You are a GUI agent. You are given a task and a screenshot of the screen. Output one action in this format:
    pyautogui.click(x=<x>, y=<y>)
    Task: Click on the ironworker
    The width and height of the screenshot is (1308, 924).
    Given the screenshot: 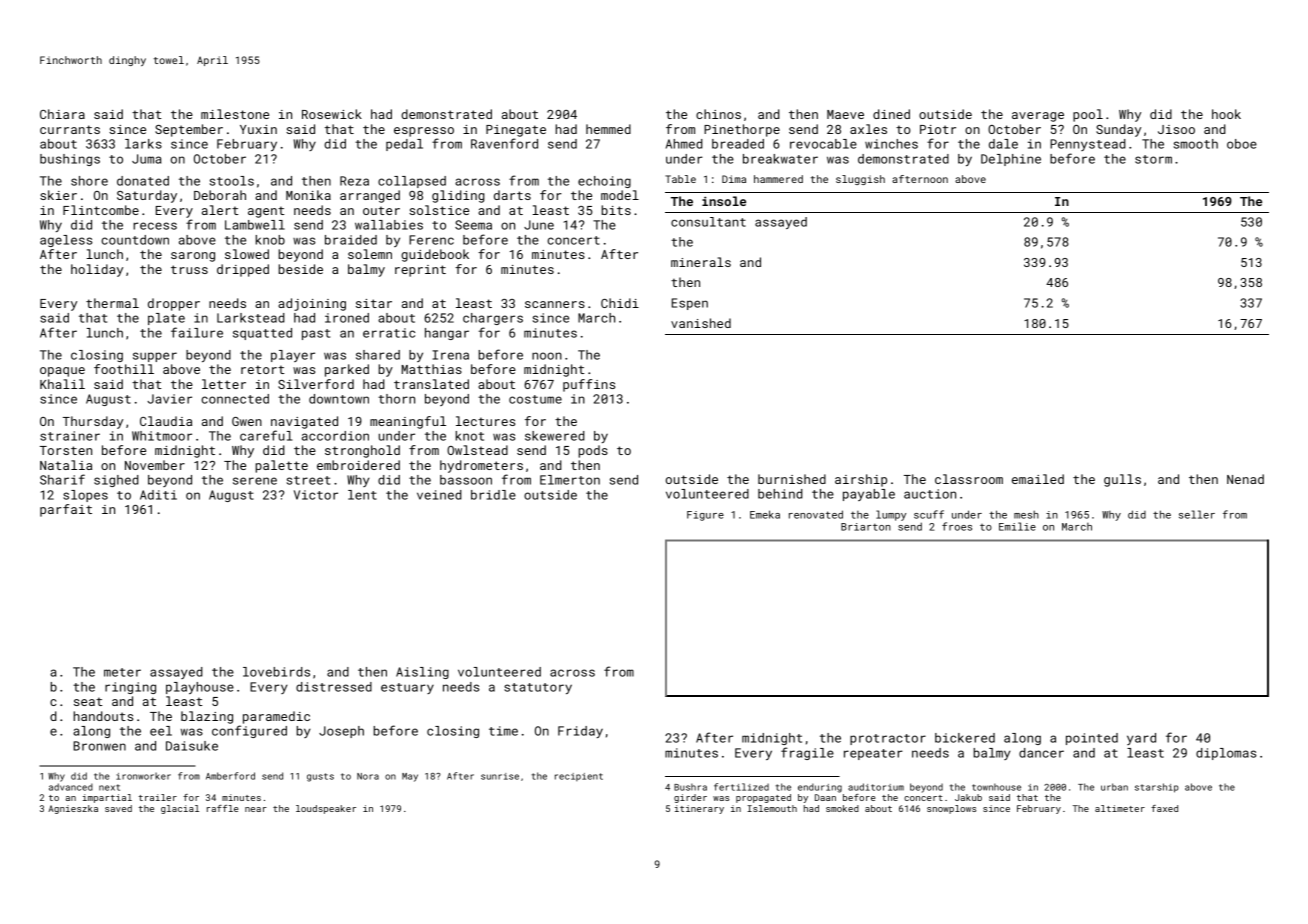 What is the action you would take?
    pyautogui.click(x=143, y=776)
